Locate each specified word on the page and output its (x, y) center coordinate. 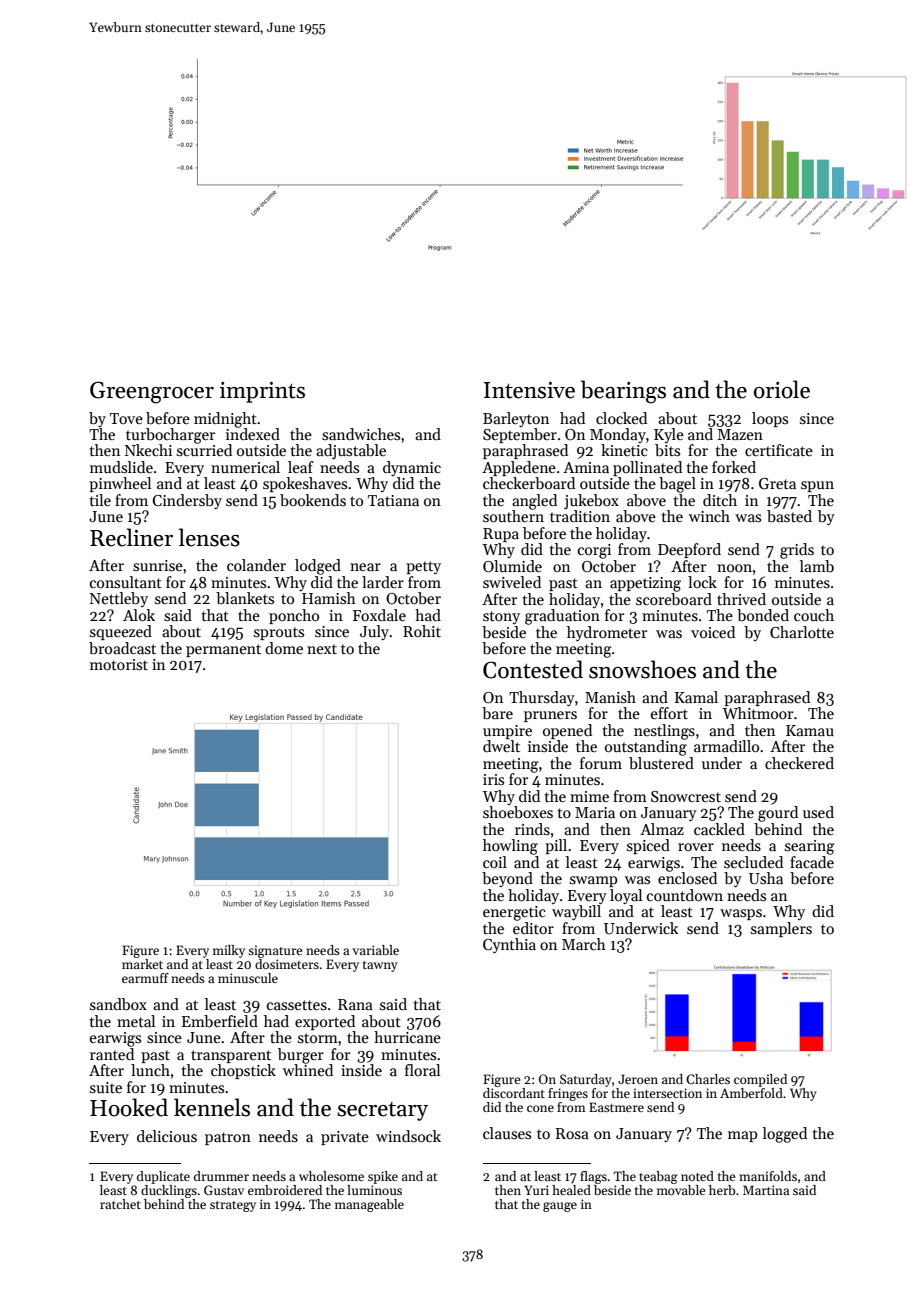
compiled (760, 1080)
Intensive (529, 390)
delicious (167, 1136)
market (142, 964)
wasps (741, 914)
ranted (112, 1054)
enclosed (687, 878)
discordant (514, 1093)
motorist (119, 664)
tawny (380, 966)
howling (510, 847)
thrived (741, 599)
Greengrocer (152, 392)
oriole (782, 389)
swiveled (512, 582)
